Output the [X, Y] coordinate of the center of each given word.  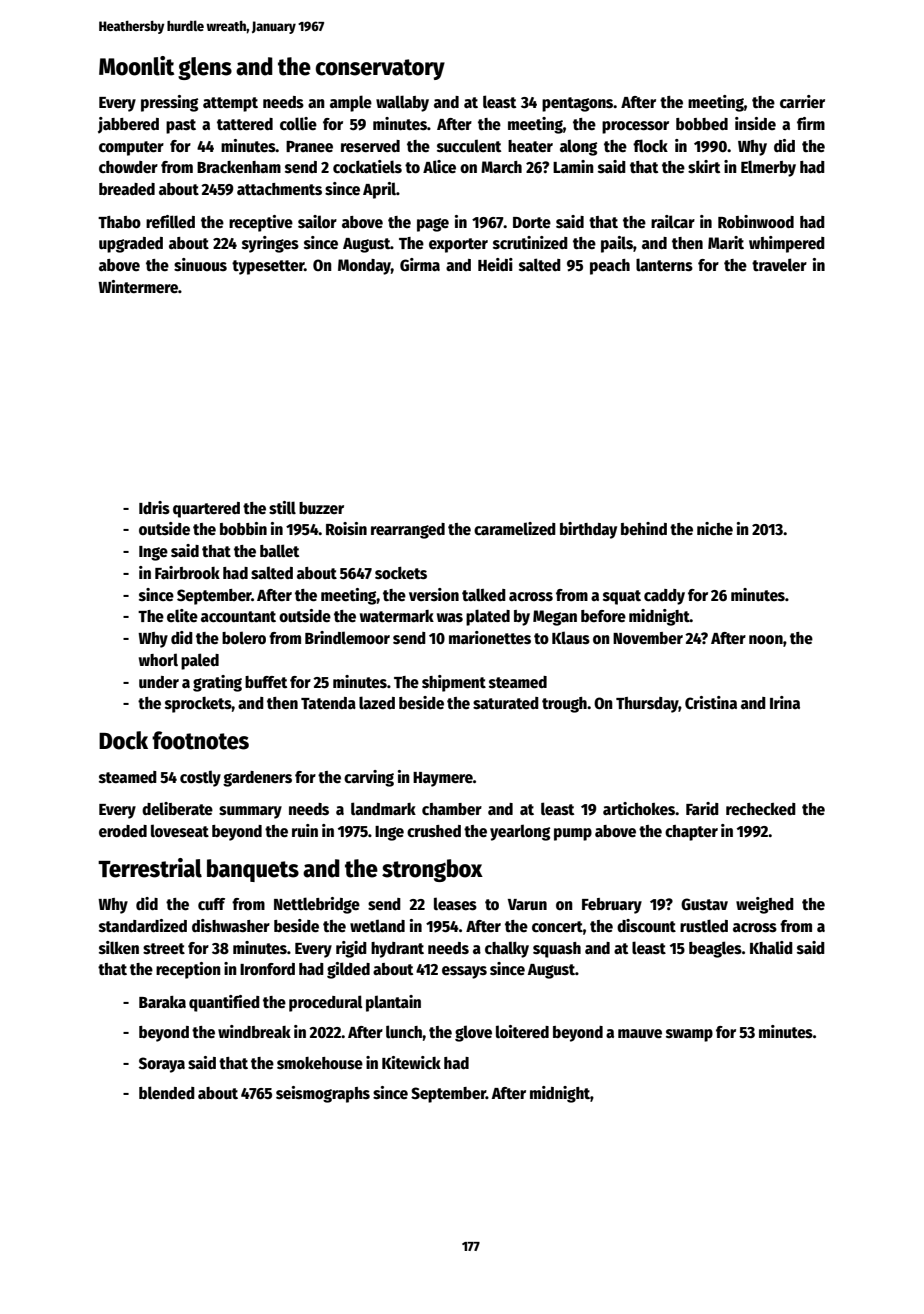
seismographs [323, 1094]
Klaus [571, 637]
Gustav [704, 904]
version [434, 595]
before [603, 616]
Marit [726, 242]
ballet [279, 551]
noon [766, 640]
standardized [143, 925]
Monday [364, 267]
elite [182, 615]
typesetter [268, 267]
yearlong [520, 832]
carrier [802, 101]
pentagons [578, 104]
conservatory [380, 69]
